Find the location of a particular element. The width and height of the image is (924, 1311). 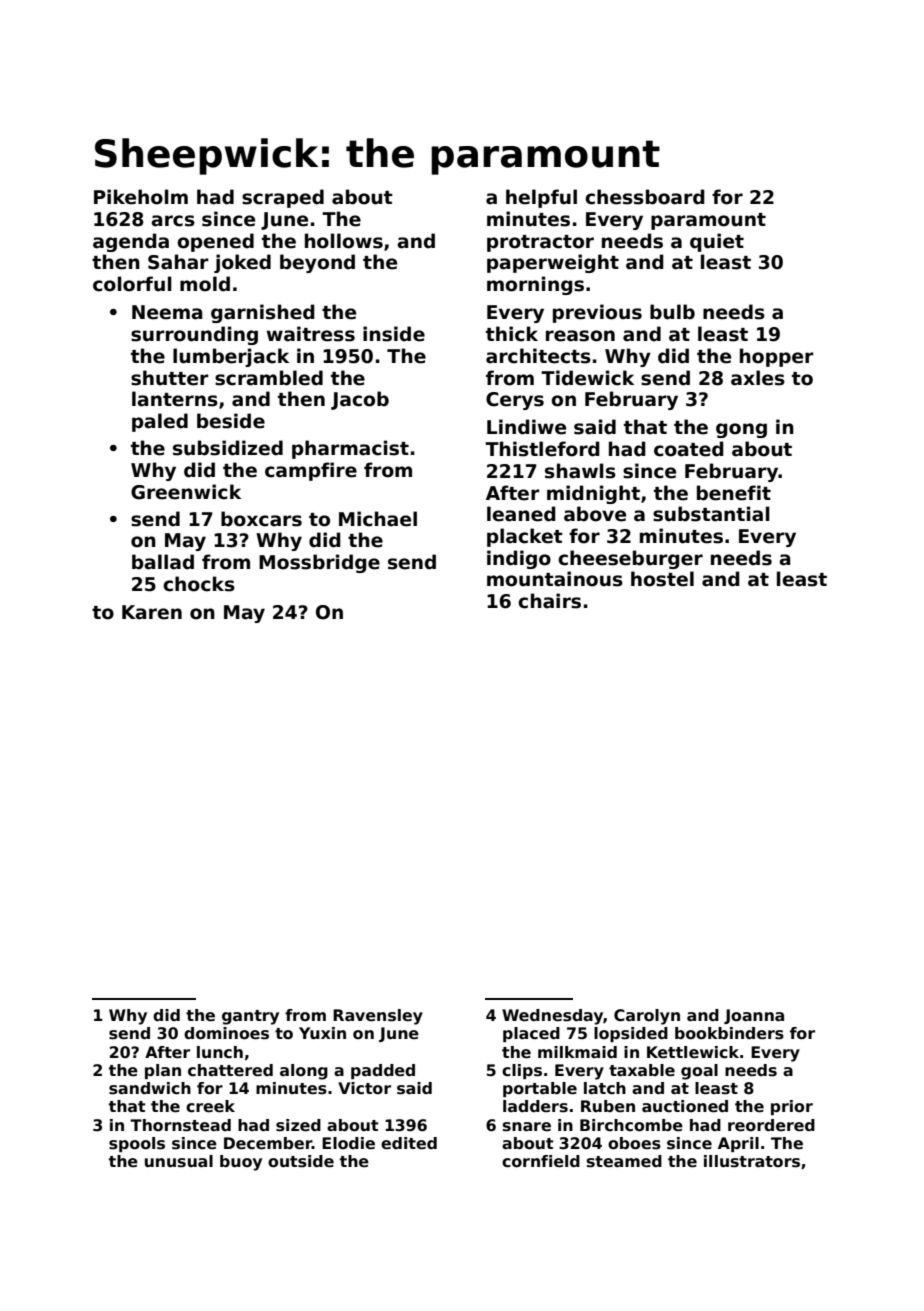

sized is located at coordinates (298, 1125).
